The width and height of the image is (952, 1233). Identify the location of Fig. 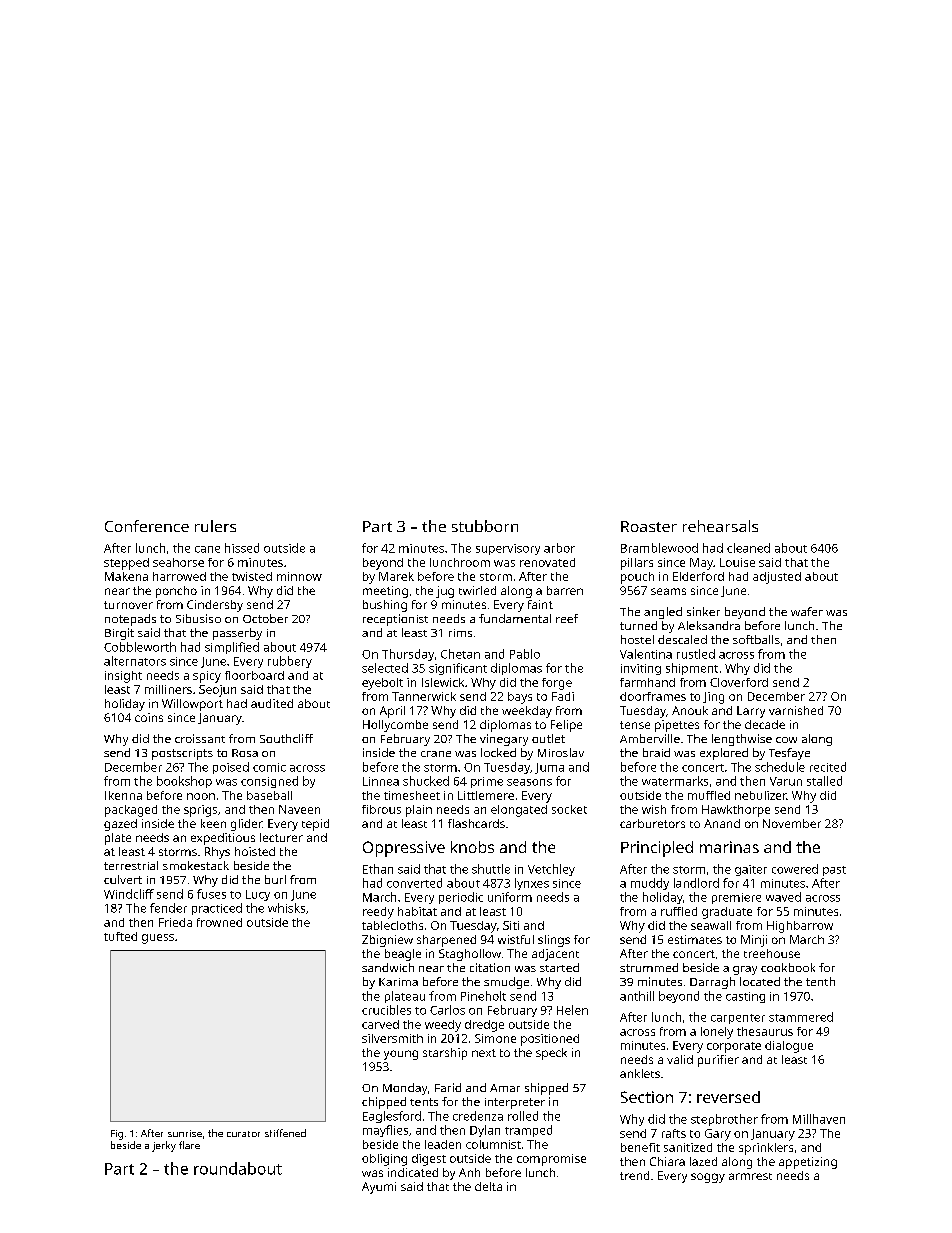
(117, 1135).
